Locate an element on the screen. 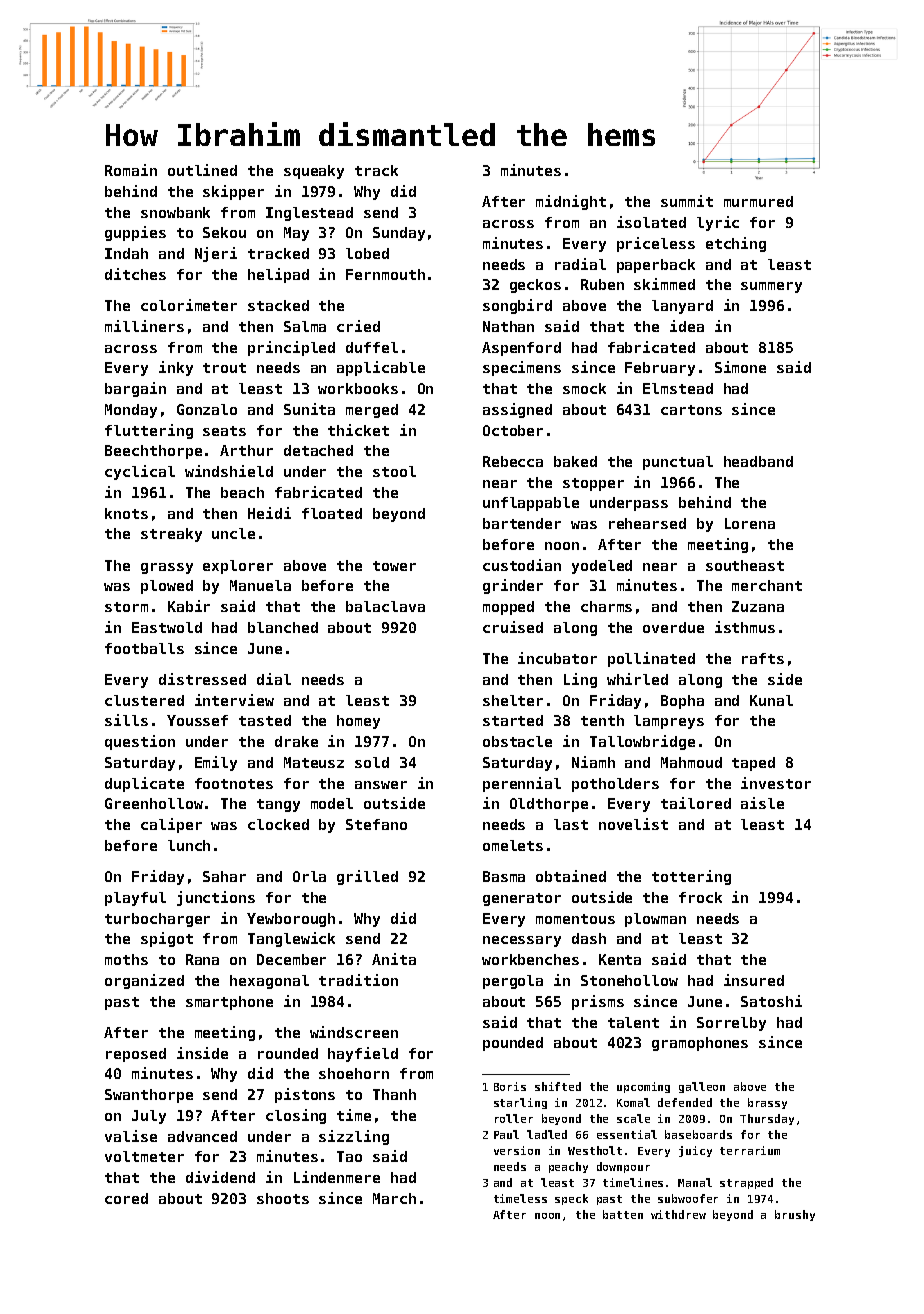 This screenshot has height=1314, width=924. ladled is located at coordinates (547, 1134).
